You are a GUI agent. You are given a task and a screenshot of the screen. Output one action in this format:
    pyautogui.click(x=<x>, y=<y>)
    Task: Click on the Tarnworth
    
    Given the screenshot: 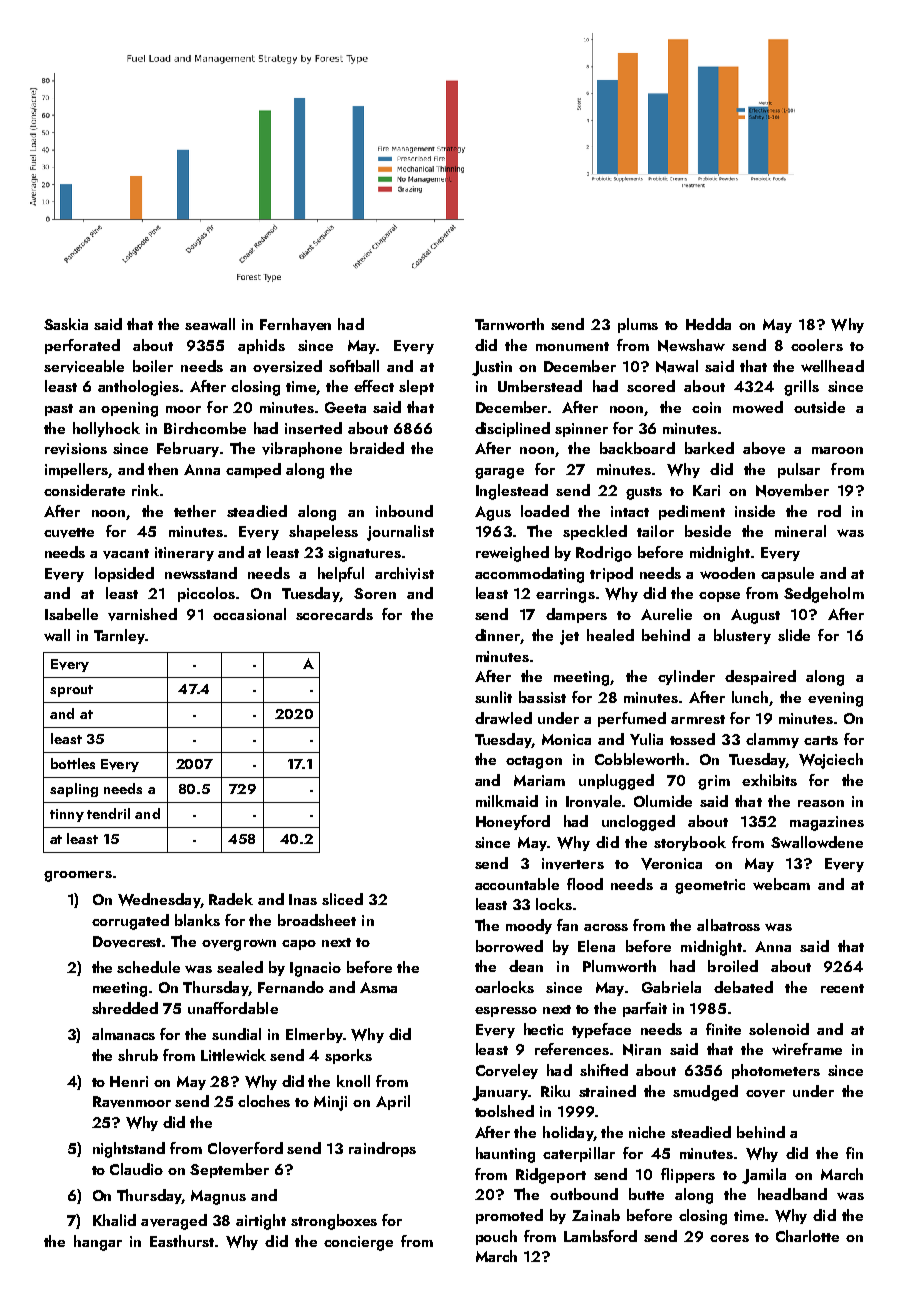 What is the action you would take?
    pyautogui.click(x=509, y=324)
